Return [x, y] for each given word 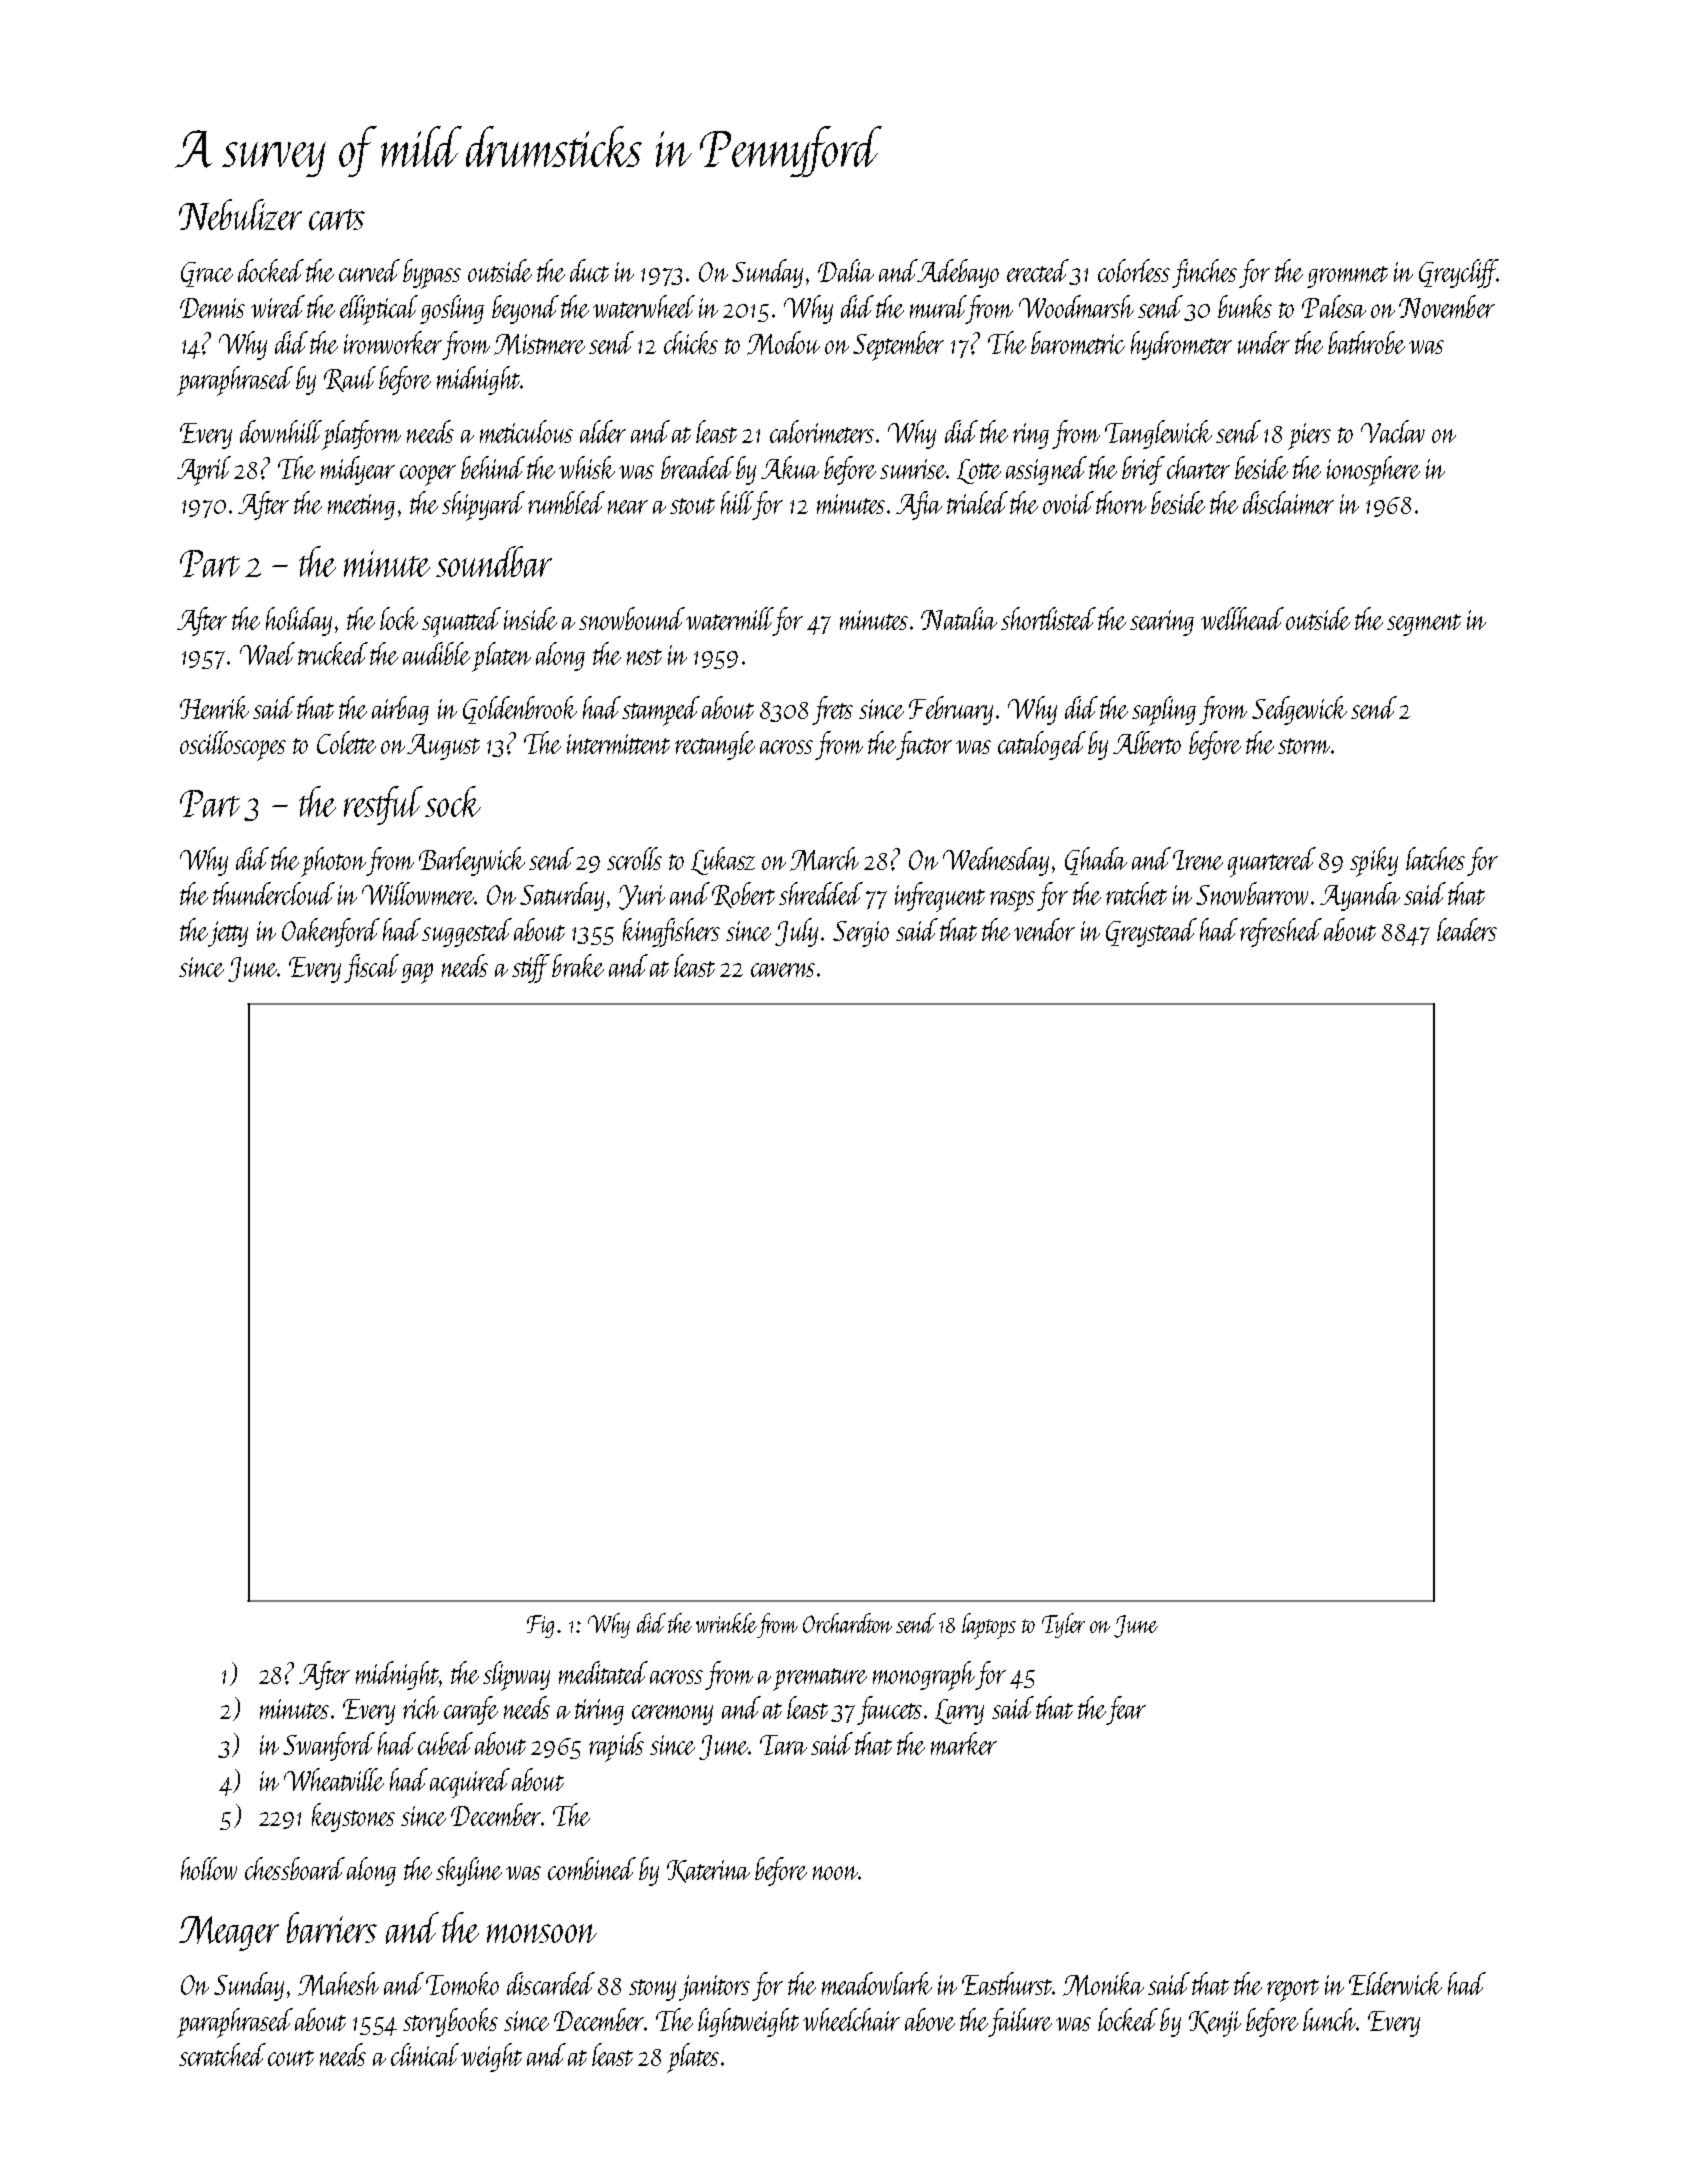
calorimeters [822, 431]
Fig [540, 1626]
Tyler [1063, 1625]
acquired [470, 1783]
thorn [1121, 502]
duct [589, 270]
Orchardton [847, 1623]
